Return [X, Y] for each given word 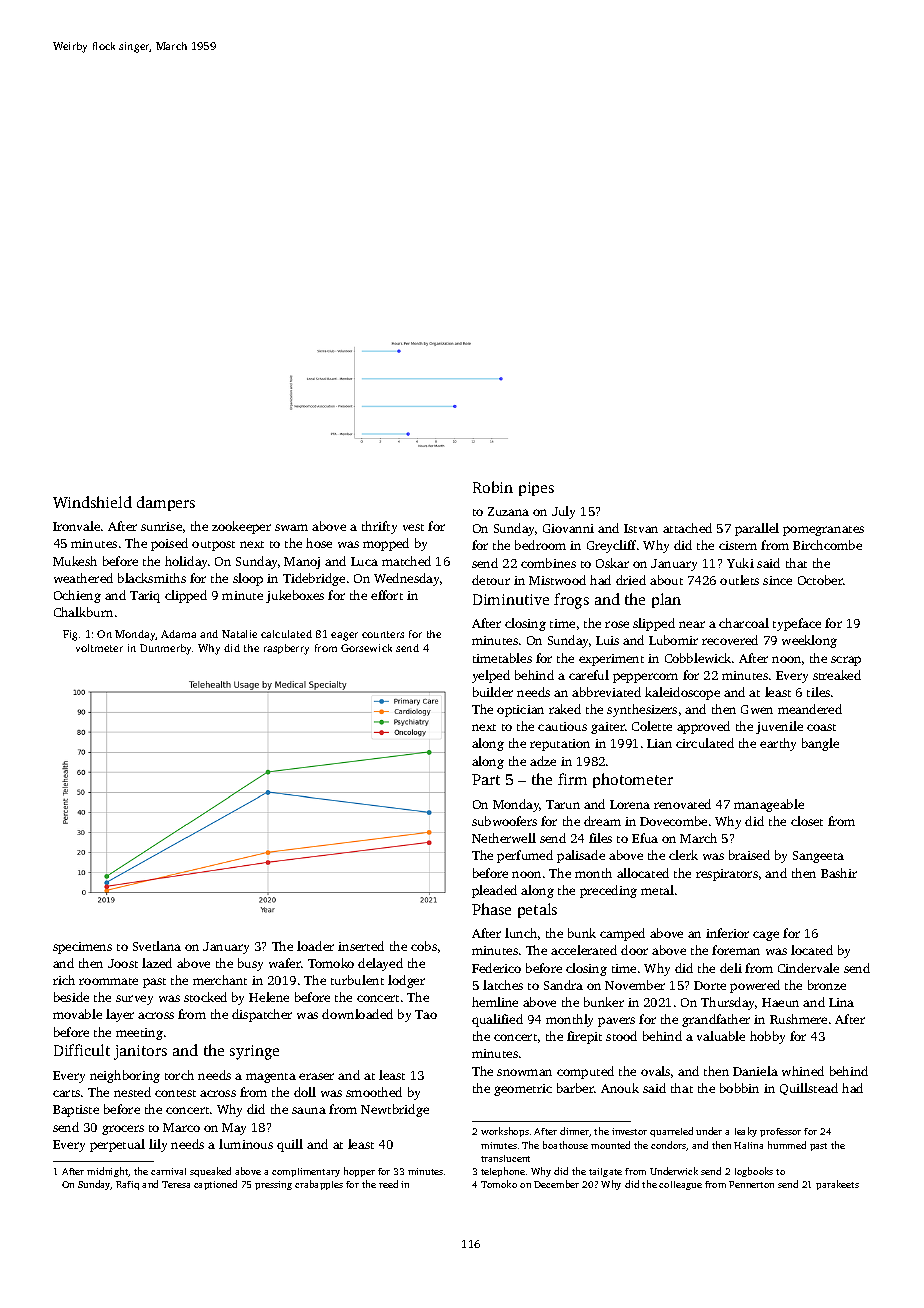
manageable [769, 805]
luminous [246, 1144]
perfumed [525, 856]
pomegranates [823, 531]
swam [291, 527]
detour [491, 580]
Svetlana [157, 946]
